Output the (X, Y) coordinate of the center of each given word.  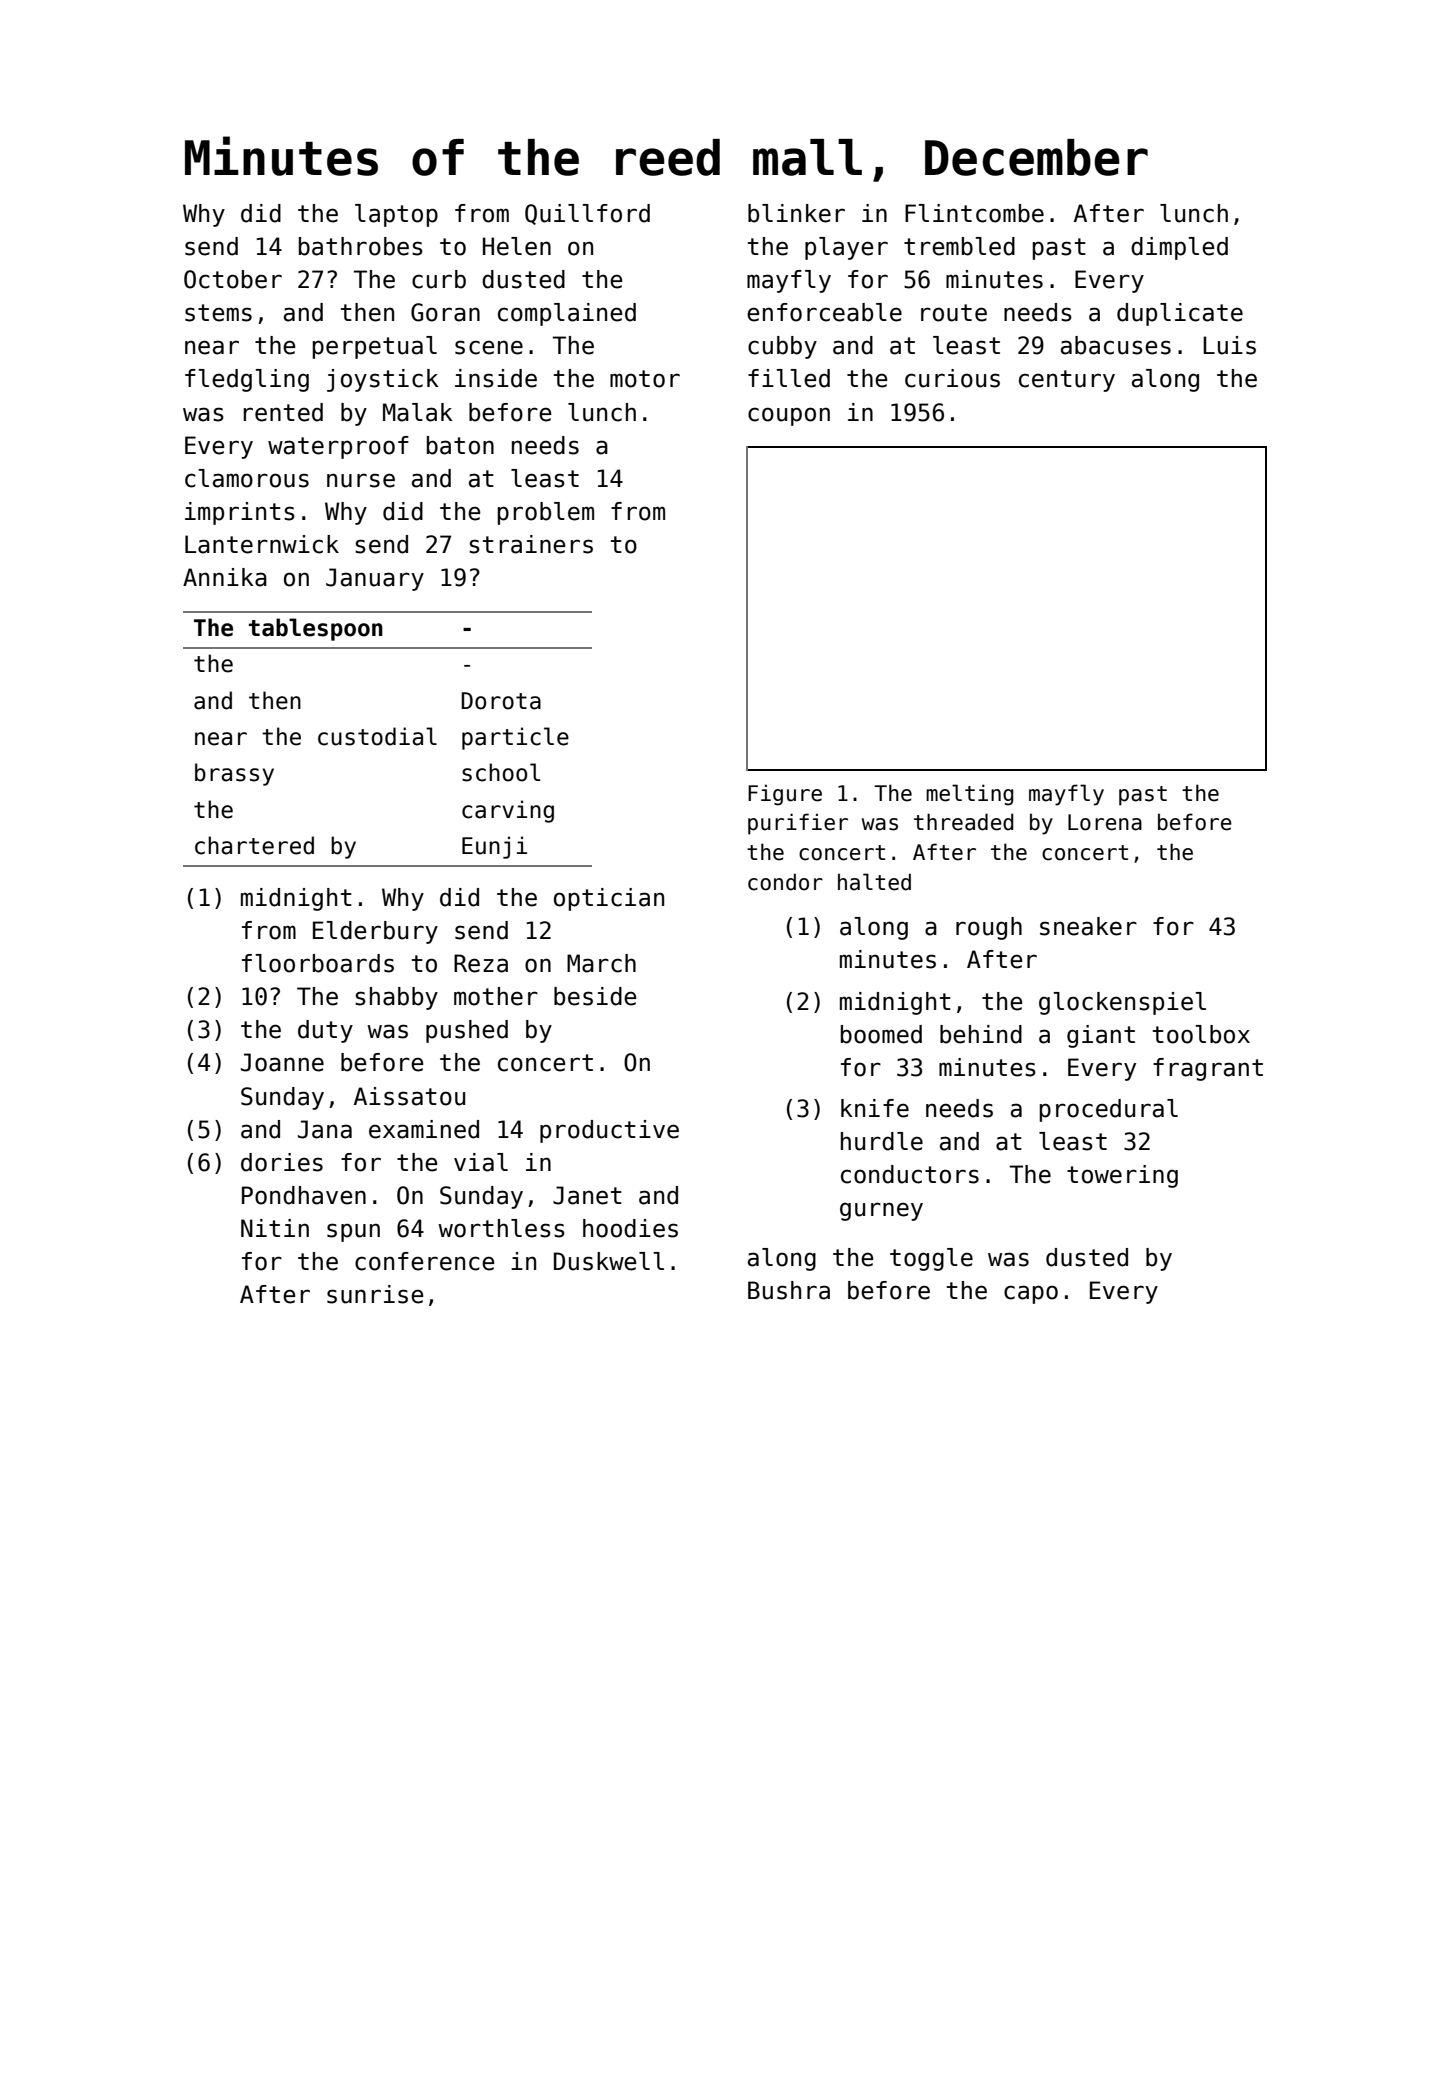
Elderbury (375, 932)
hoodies (630, 1228)
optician (609, 899)
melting (969, 795)
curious (952, 378)
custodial (377, 736)
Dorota (501, 701)
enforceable (824, 312)
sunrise (375, 1294)
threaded (963, 822)
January (375, 579)
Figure (785, 795)
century (1067, 381)
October (233, 279)
